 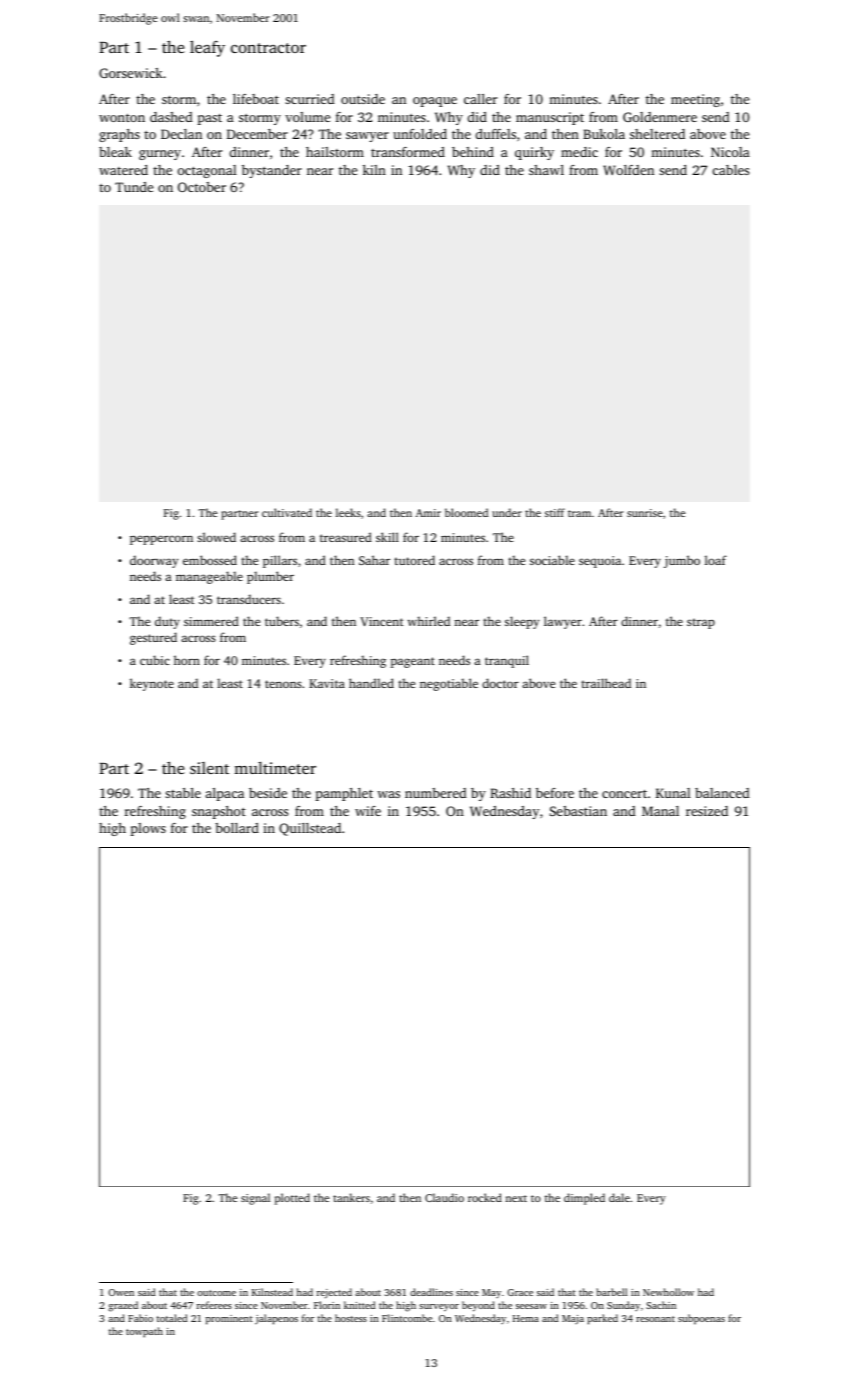 What do you see at coordinates (578, 811) in the screenshot?
I see `Sebastian` at bounding box center [578, 811].
